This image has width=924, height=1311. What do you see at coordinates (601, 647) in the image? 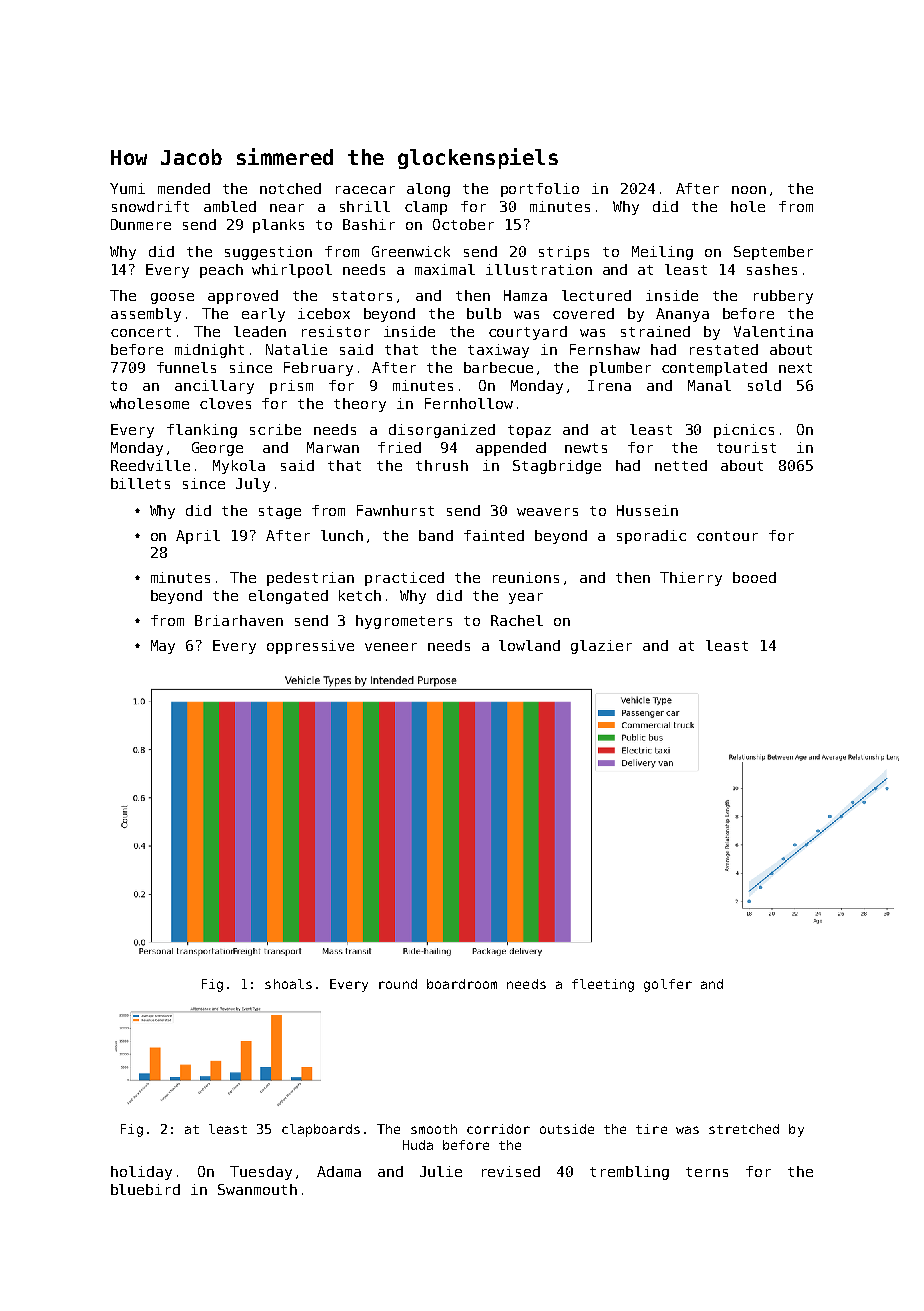
I see `glazier` at bounding box center [601, 647].
